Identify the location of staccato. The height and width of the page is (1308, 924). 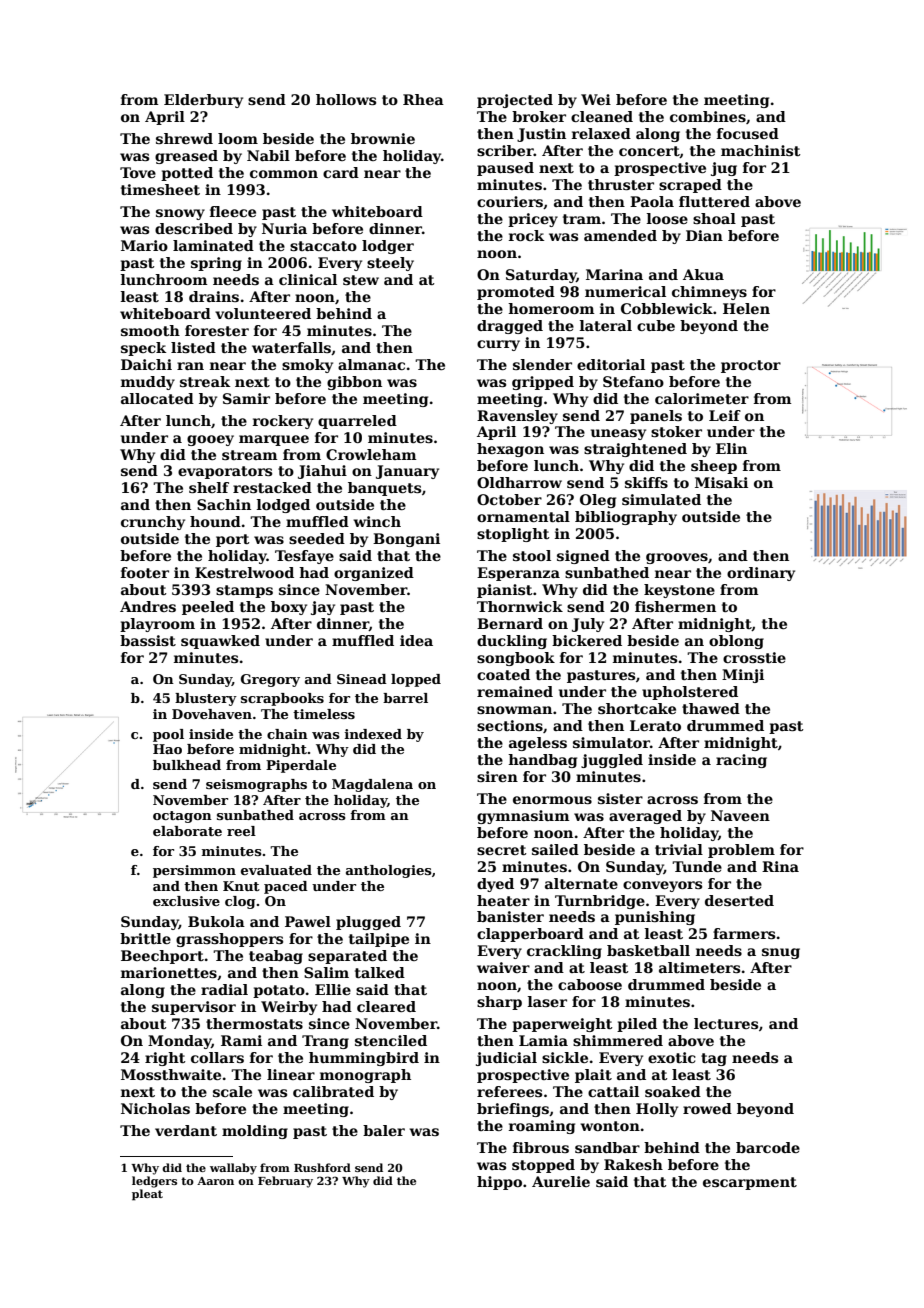
(323, 246).
